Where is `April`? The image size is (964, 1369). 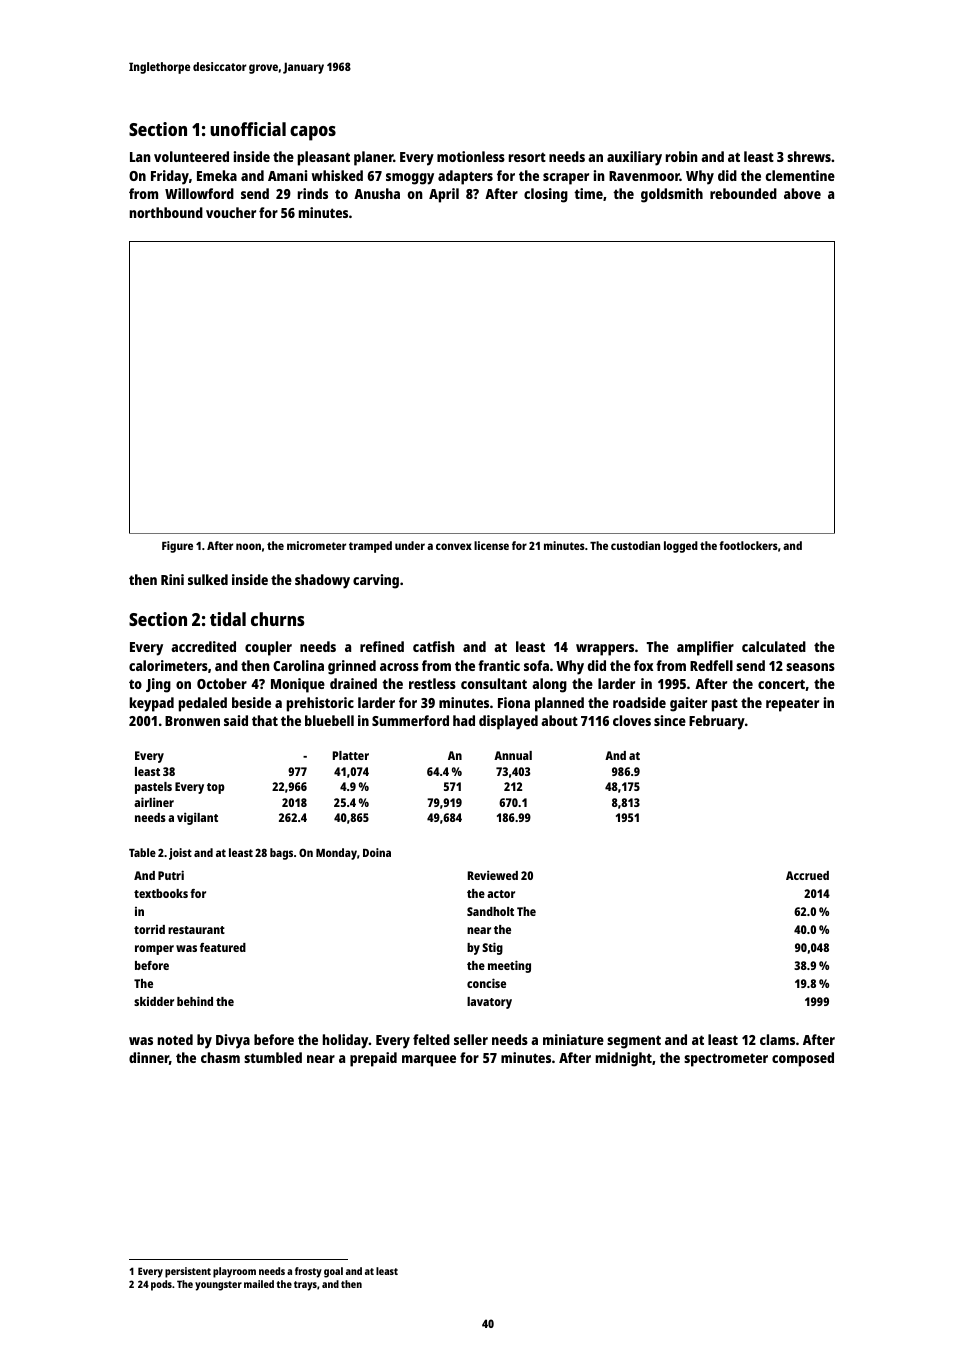
April is located at coordinates (444, 195).
